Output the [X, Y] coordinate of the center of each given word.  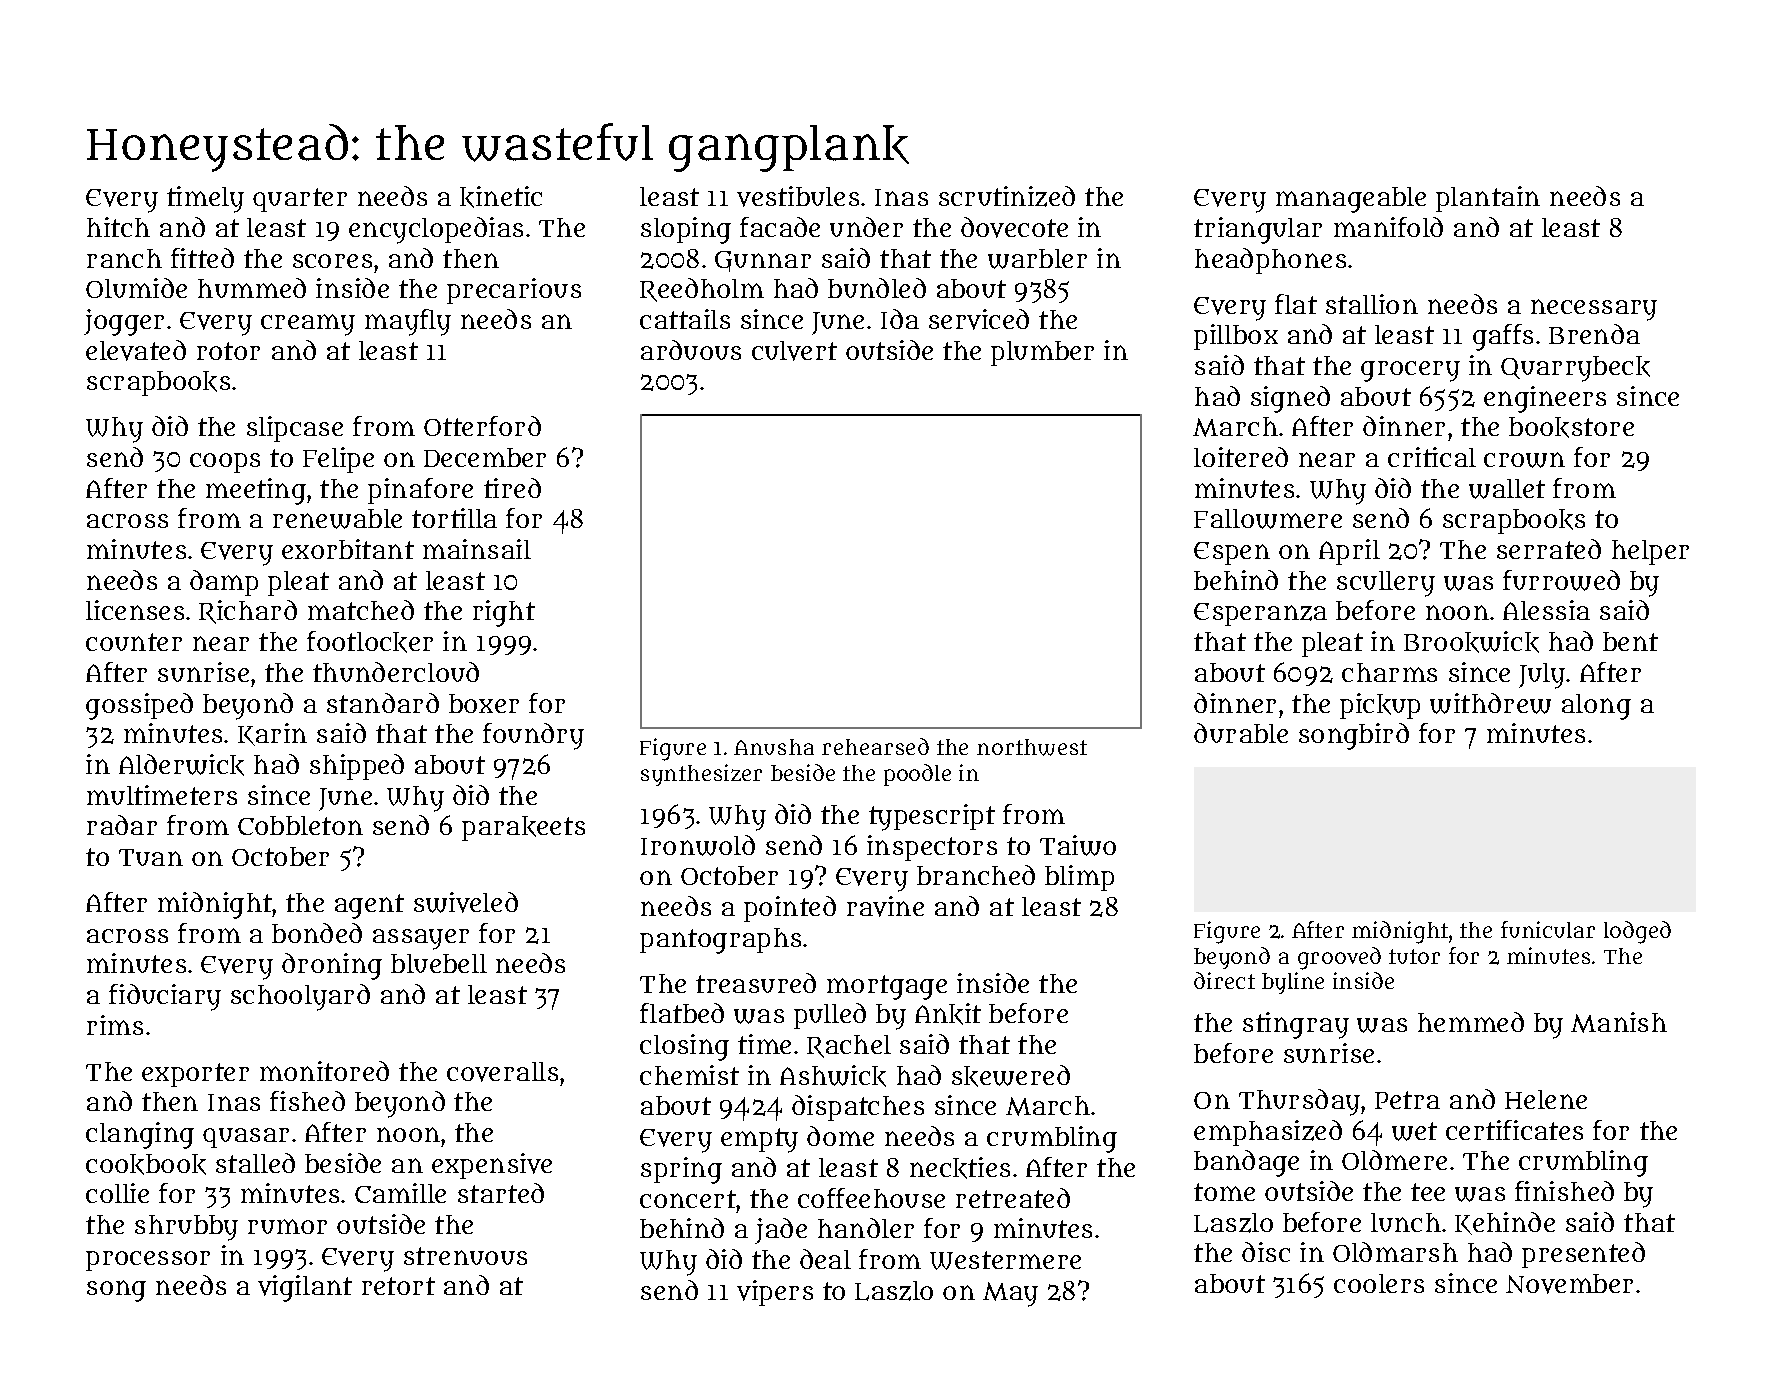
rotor [228, 351]
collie [117, 1193]
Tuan [151, 857]
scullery [1386, 584]
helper [1650, 552]
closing [684, 1047]
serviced [979, 319]
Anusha [774, 747]
